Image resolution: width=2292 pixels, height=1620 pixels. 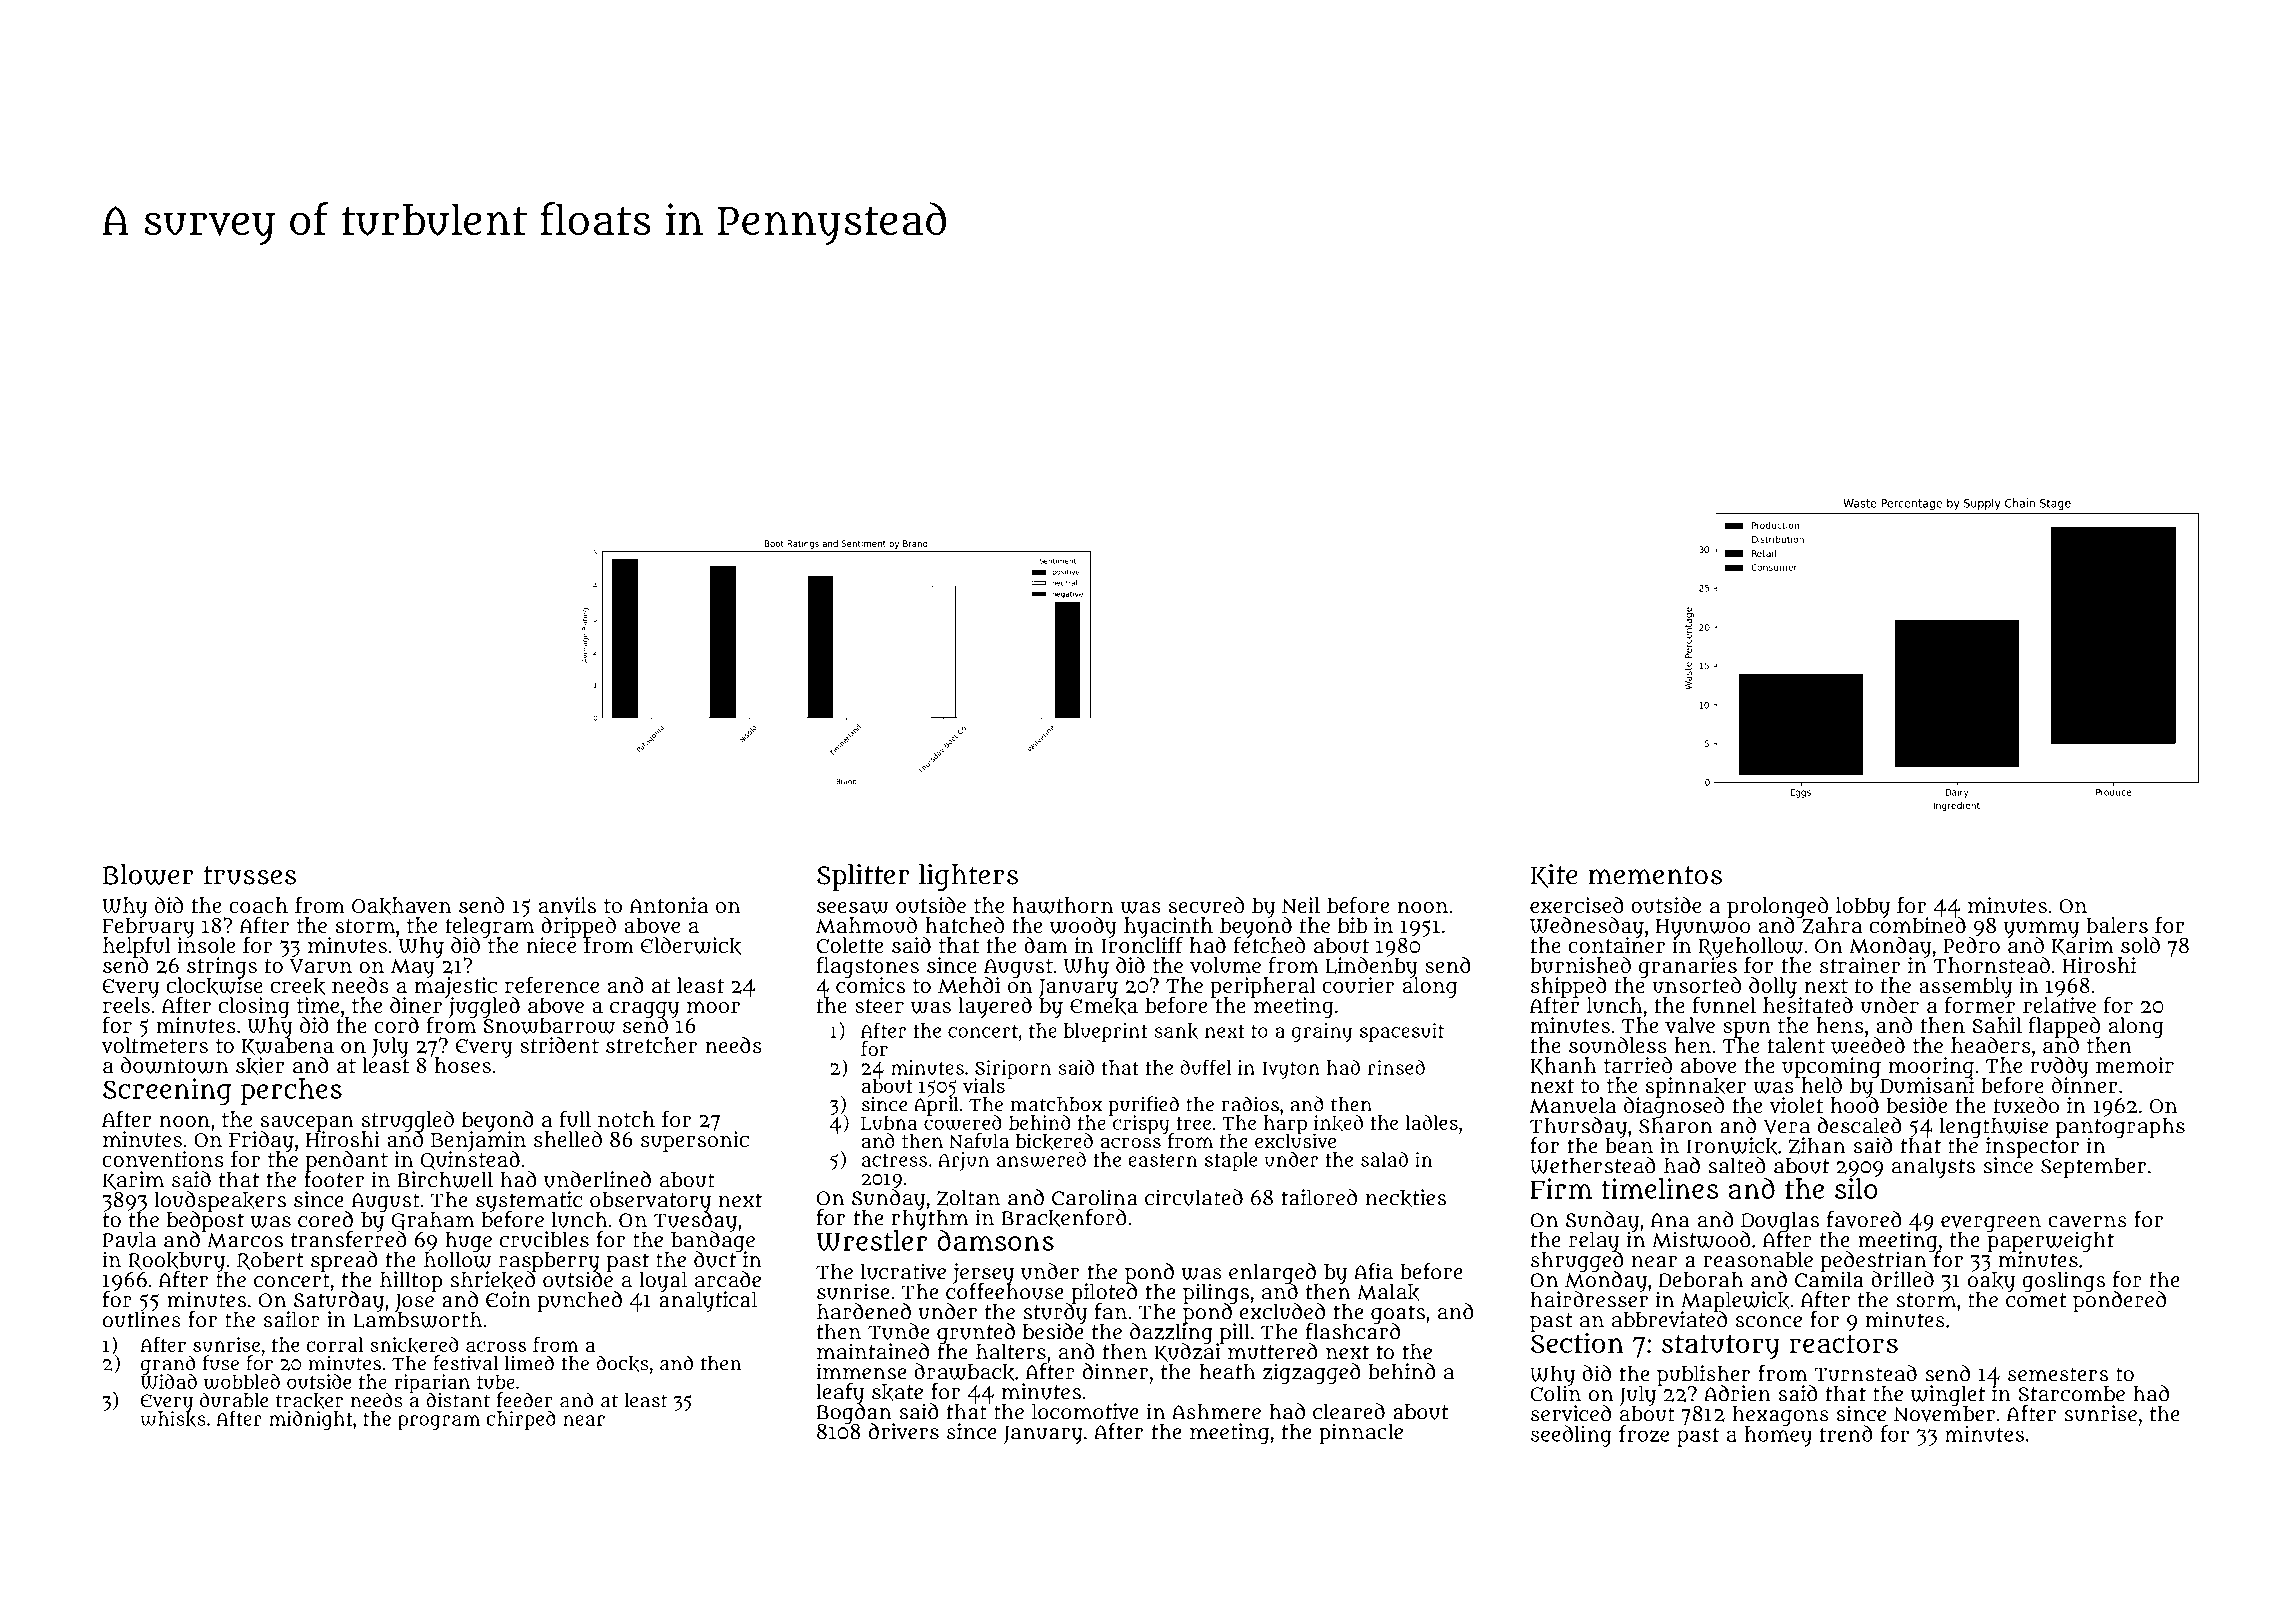 I want to click on Emeka, so click(x=1104, y=1006).
